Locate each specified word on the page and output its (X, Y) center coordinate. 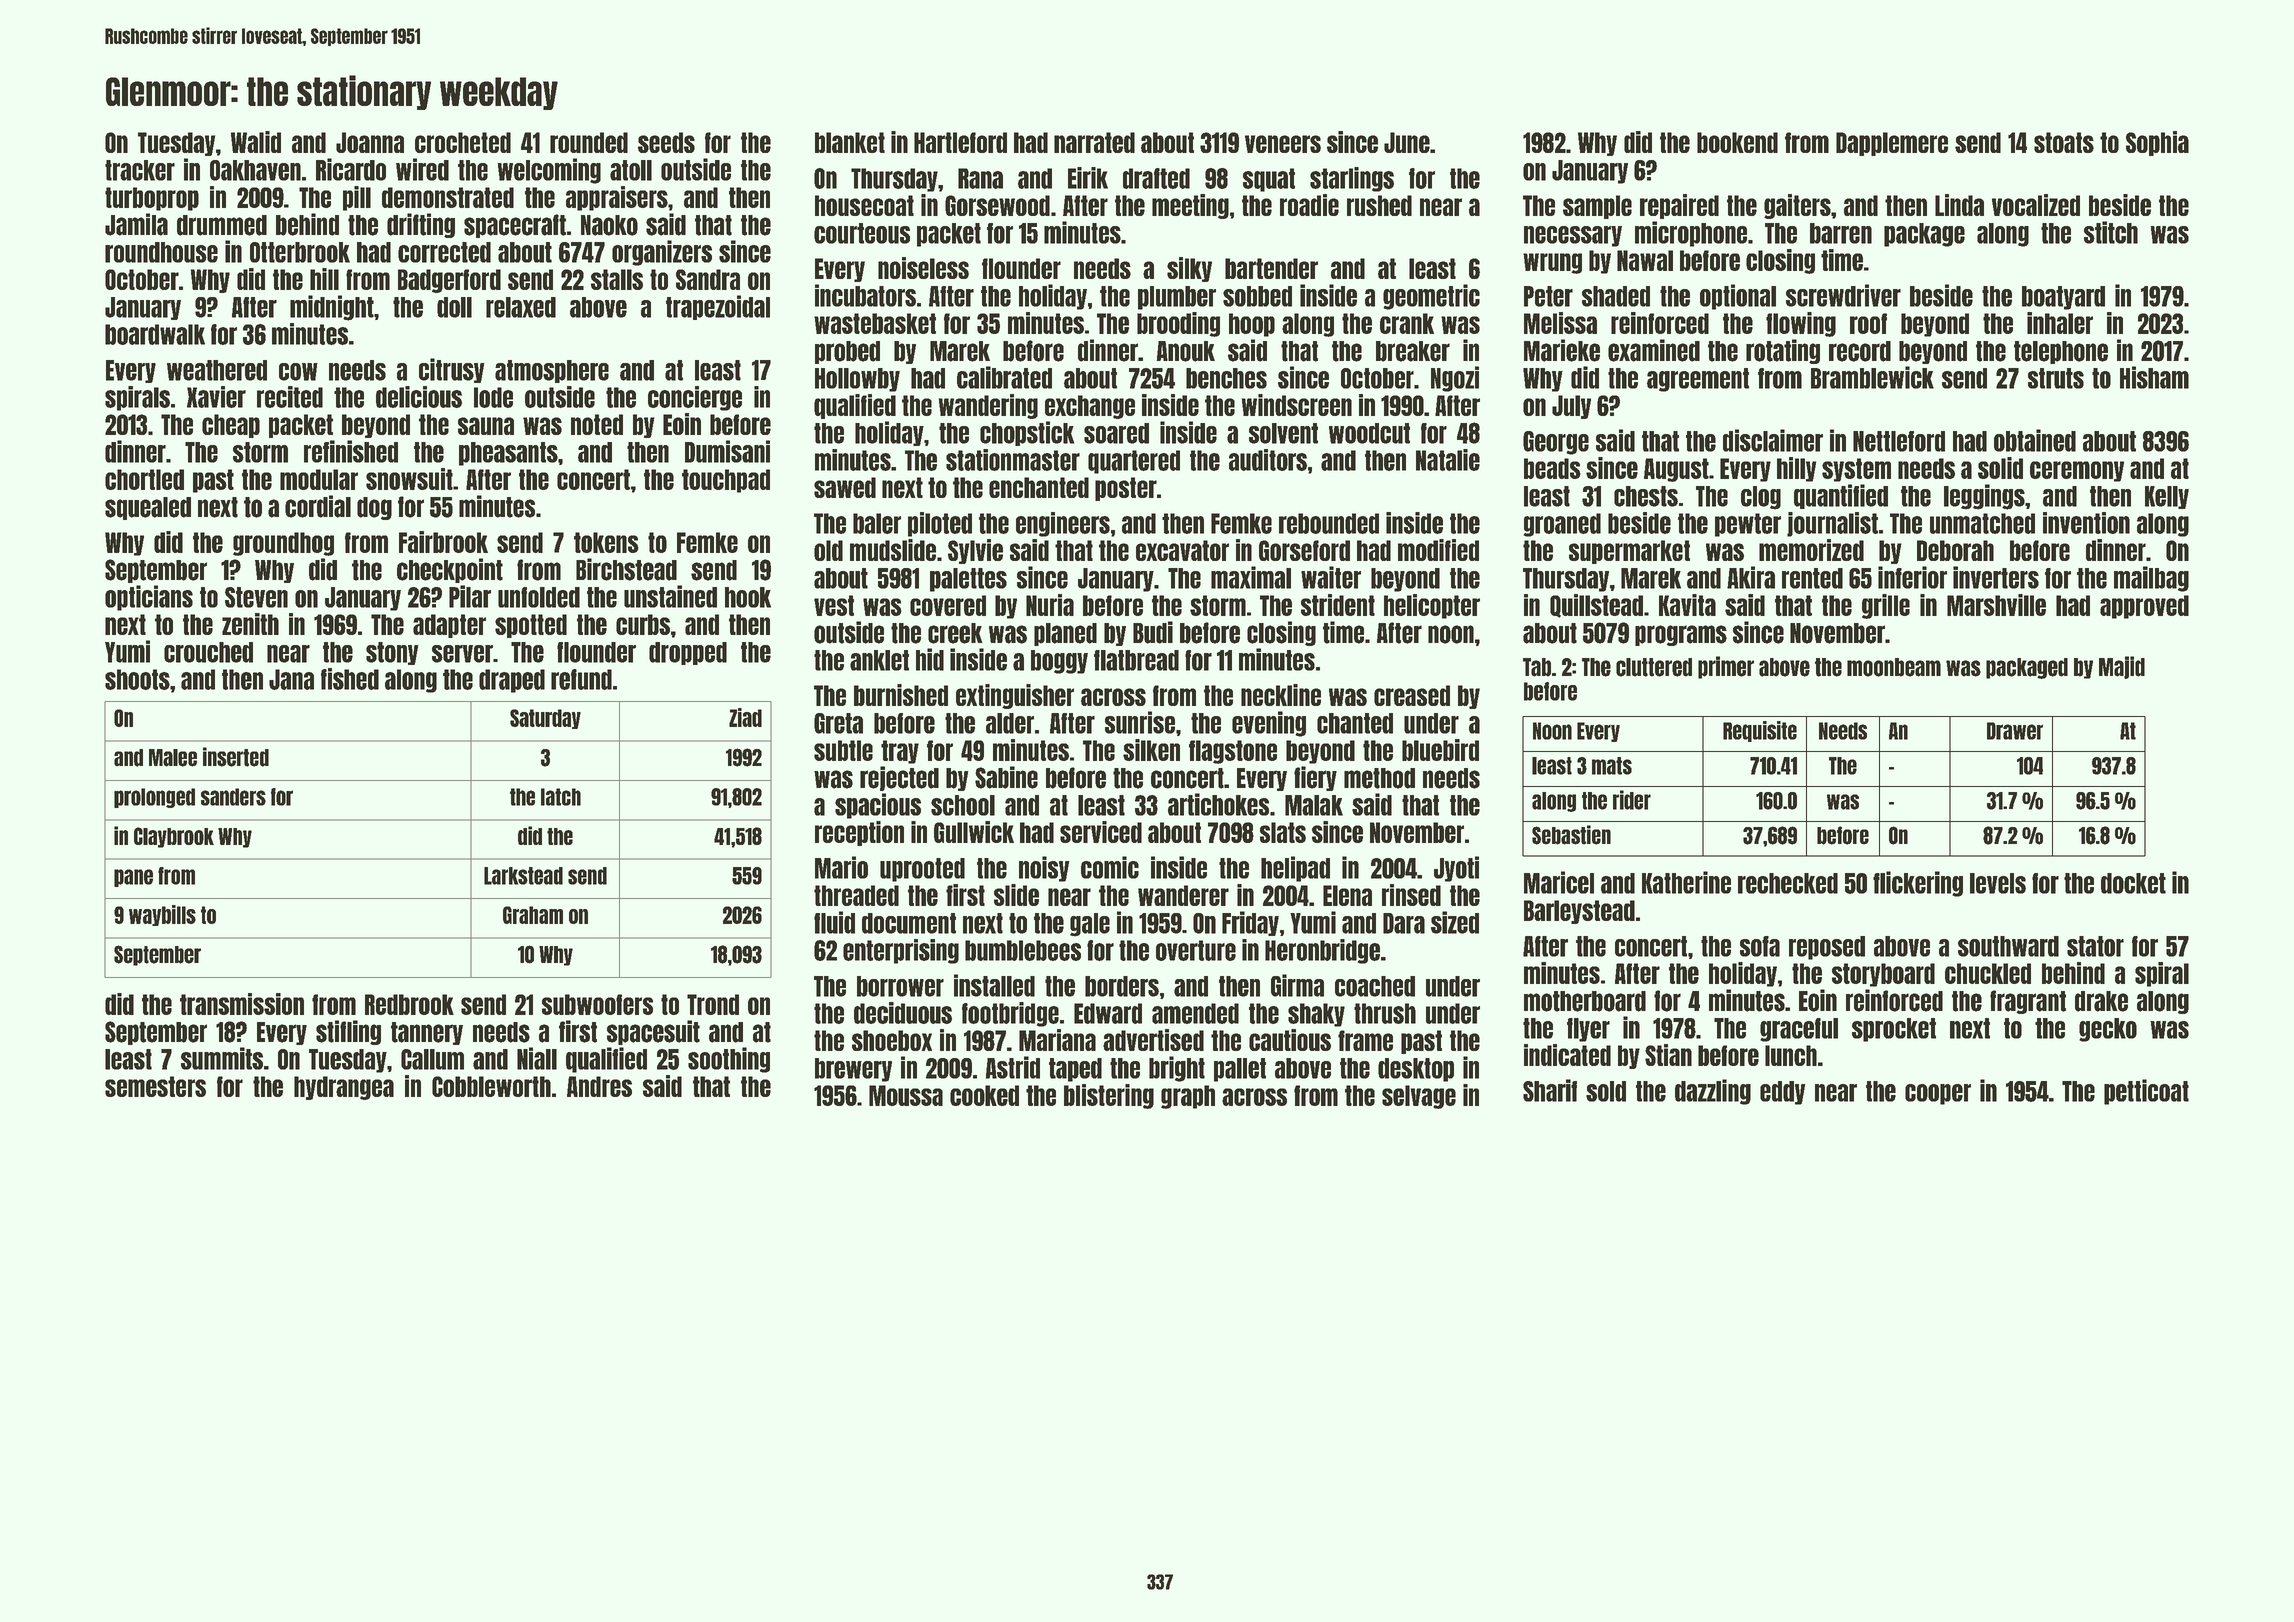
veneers (1283, 144)
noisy (1044, 869)
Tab (1537, 667)
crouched (208, 652)
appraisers (617, 198)
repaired (1679, 206)
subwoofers (597, 1004)
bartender (1271, 268)
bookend (1737, 142)
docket (2133, 883)
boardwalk (155, 334)
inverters (1996, 577)
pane (133, 878)
